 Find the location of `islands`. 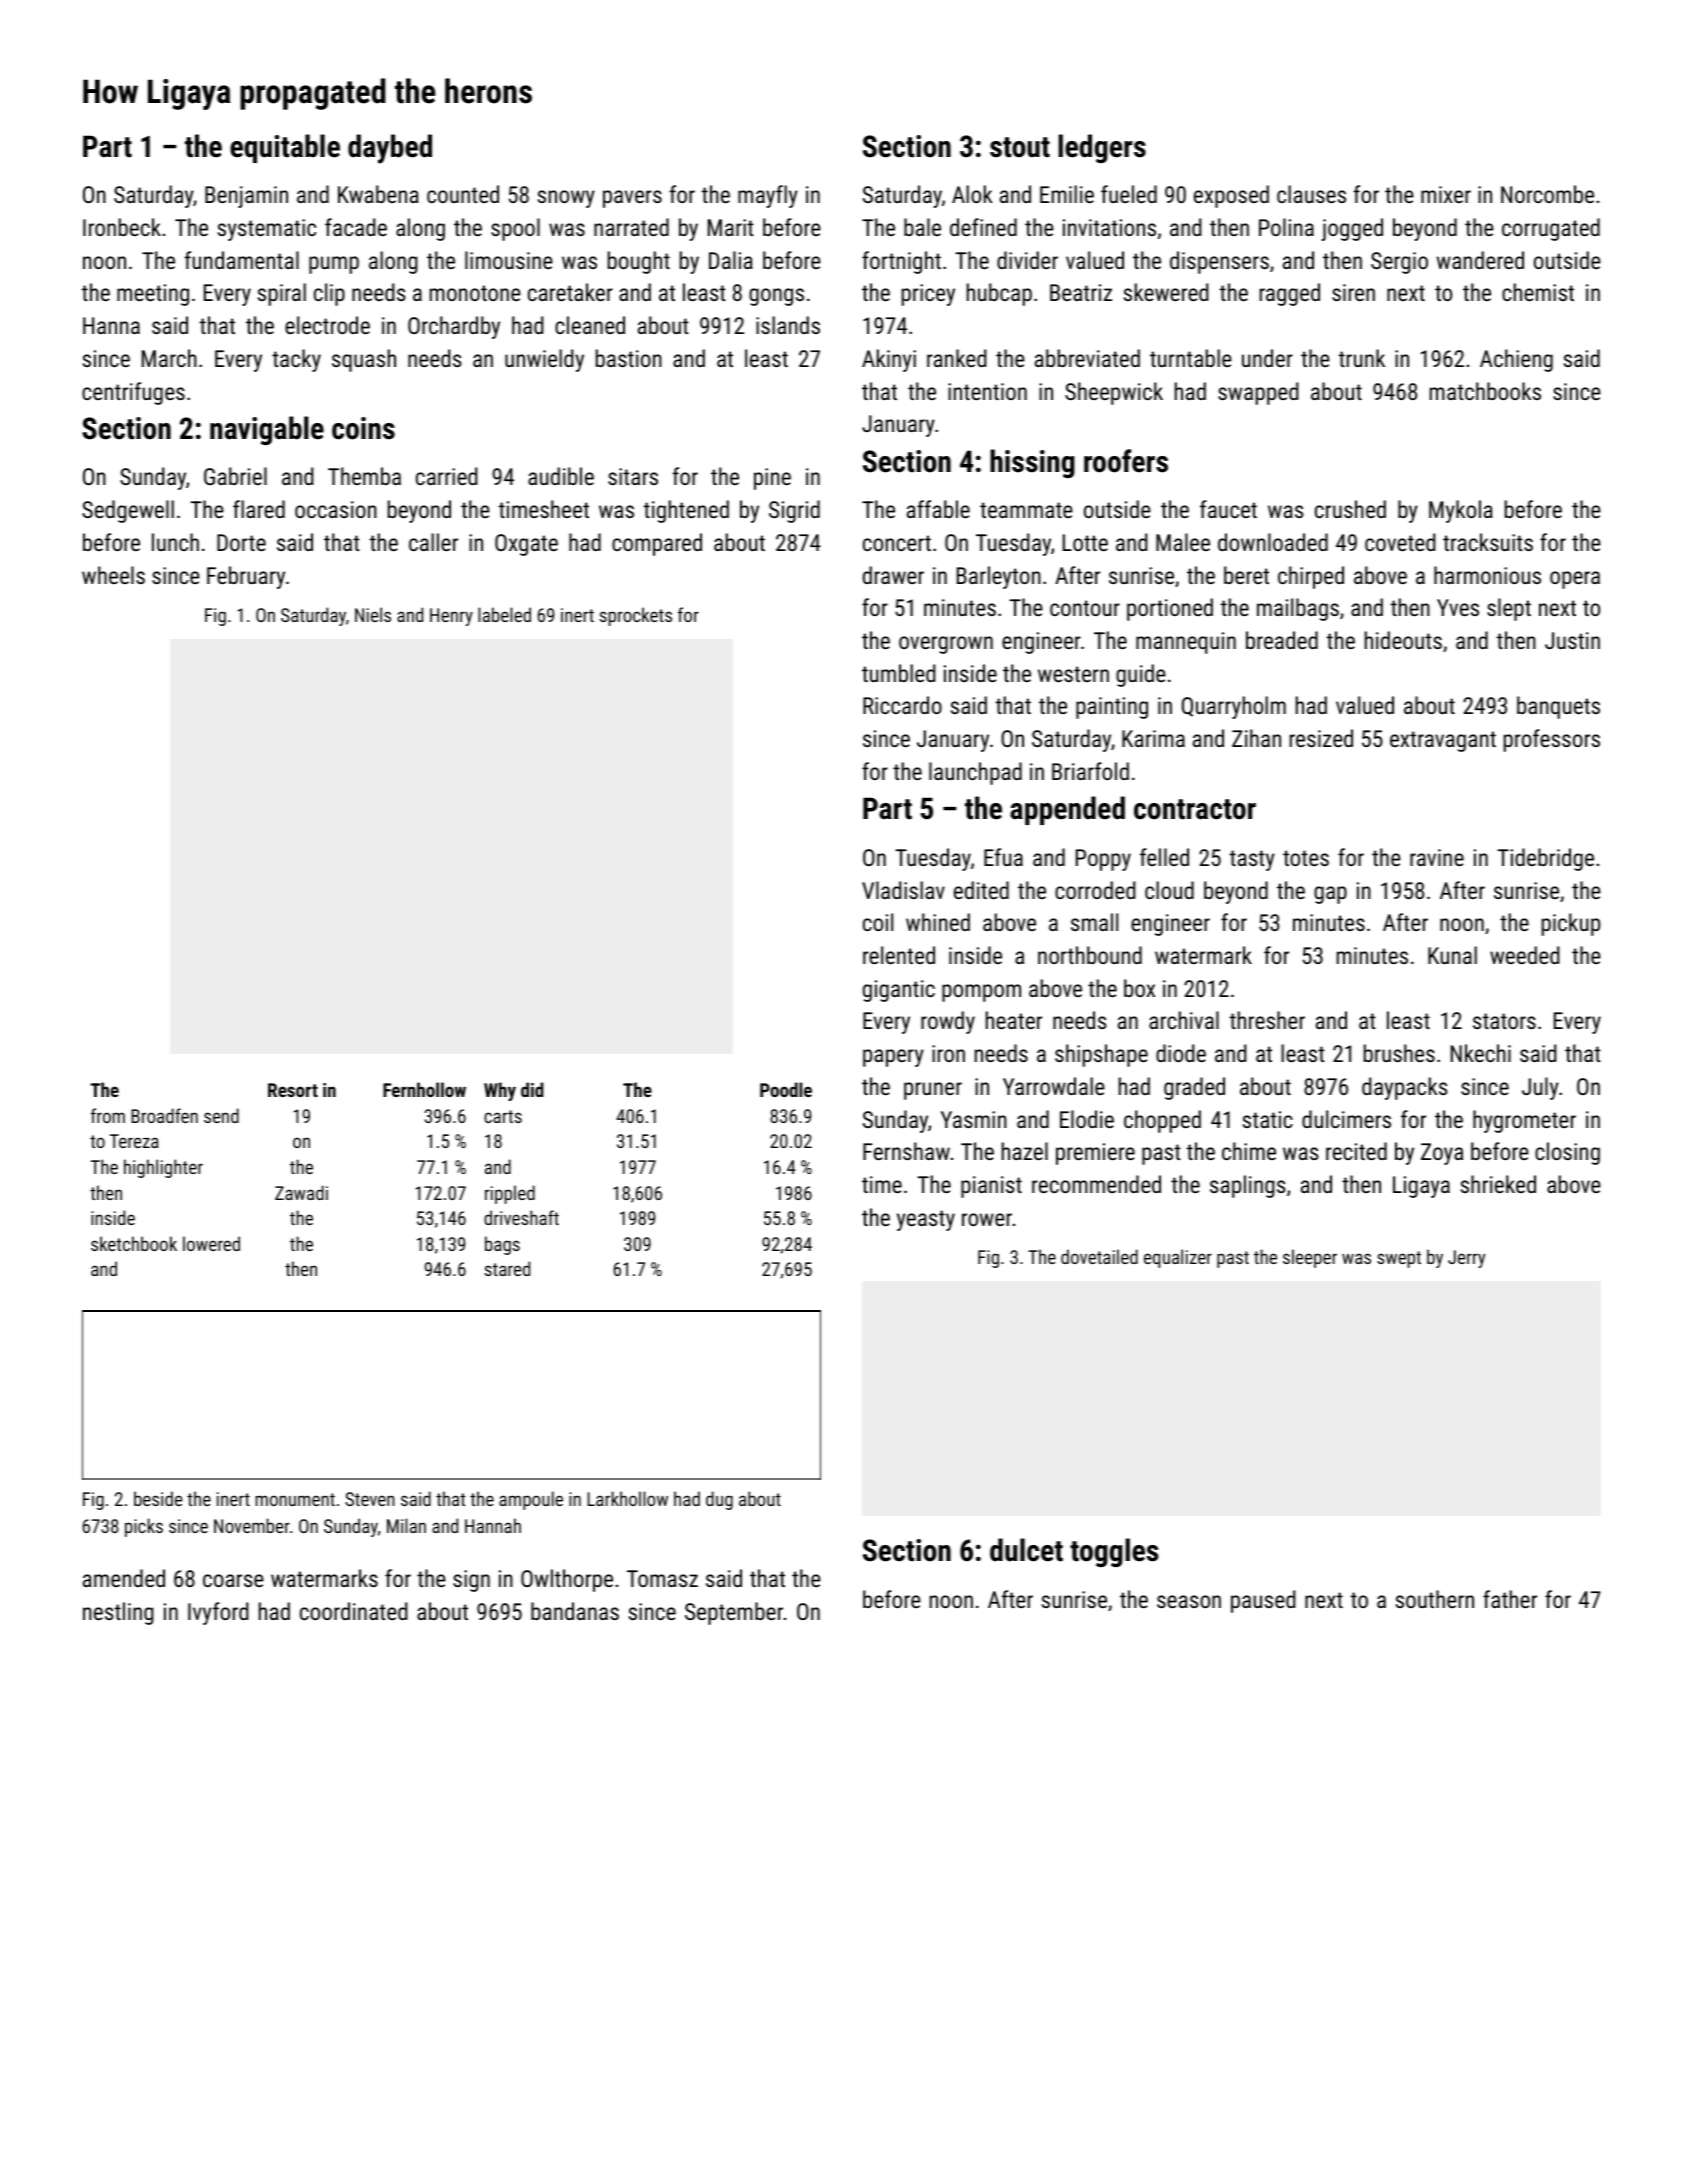

islands is located at coordinates (788, 325).
